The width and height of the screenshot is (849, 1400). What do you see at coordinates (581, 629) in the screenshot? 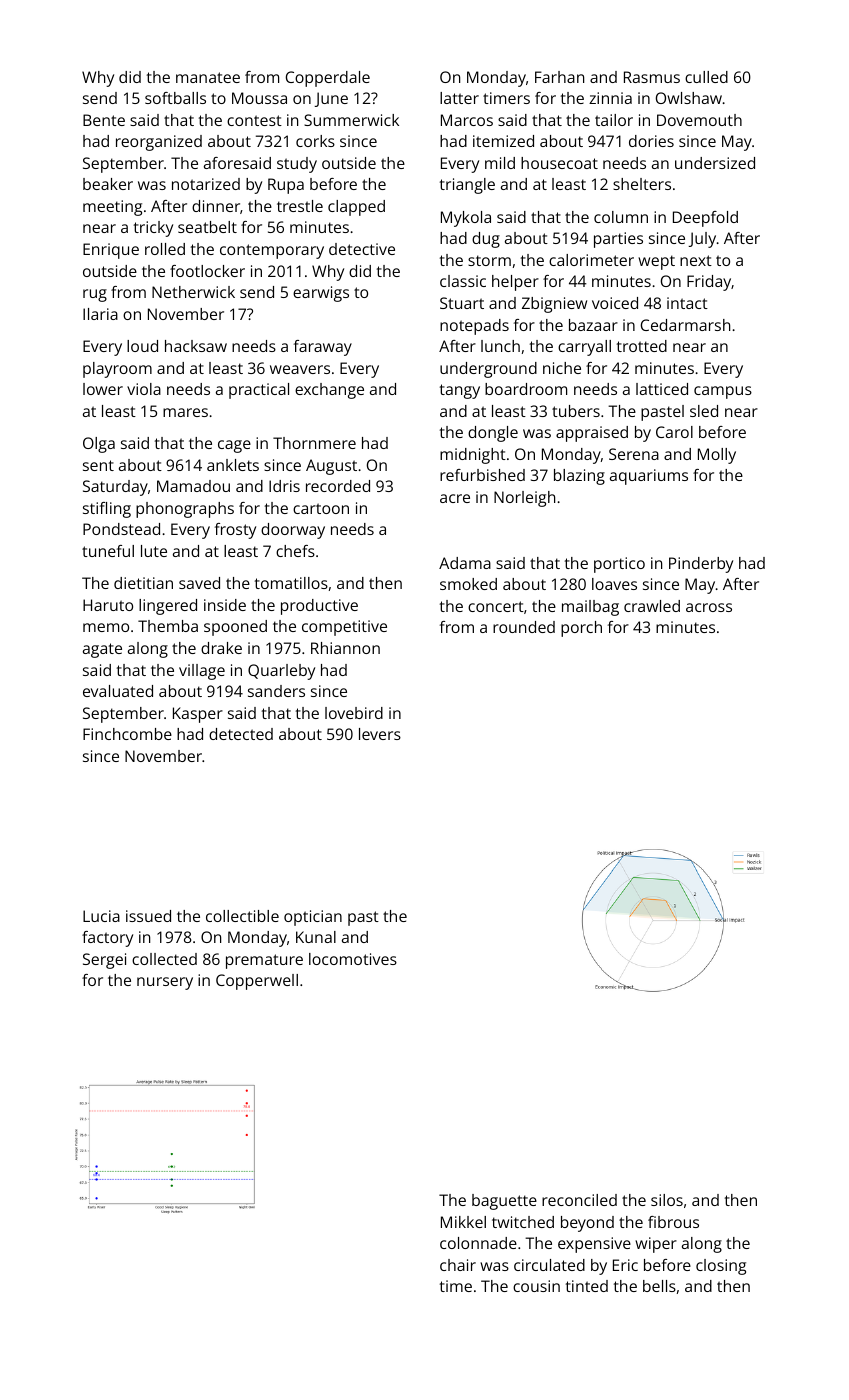
I see `porch` at bounding box center [581, 629].
